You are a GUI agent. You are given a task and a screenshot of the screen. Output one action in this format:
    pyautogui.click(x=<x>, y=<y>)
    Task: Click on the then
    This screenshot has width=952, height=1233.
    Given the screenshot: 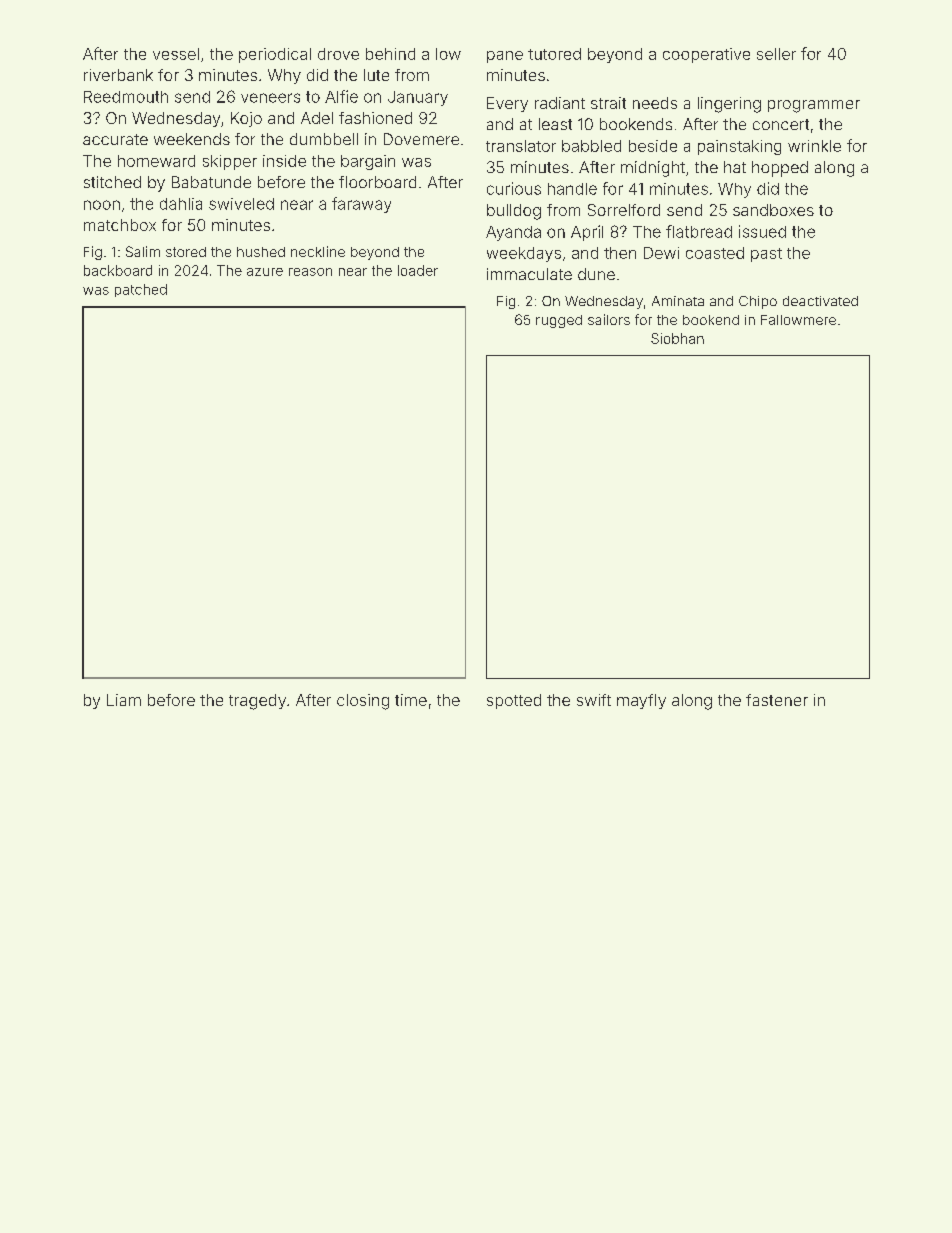 What is the action you would take?
    pyautogui.click(x=620, y=253)
